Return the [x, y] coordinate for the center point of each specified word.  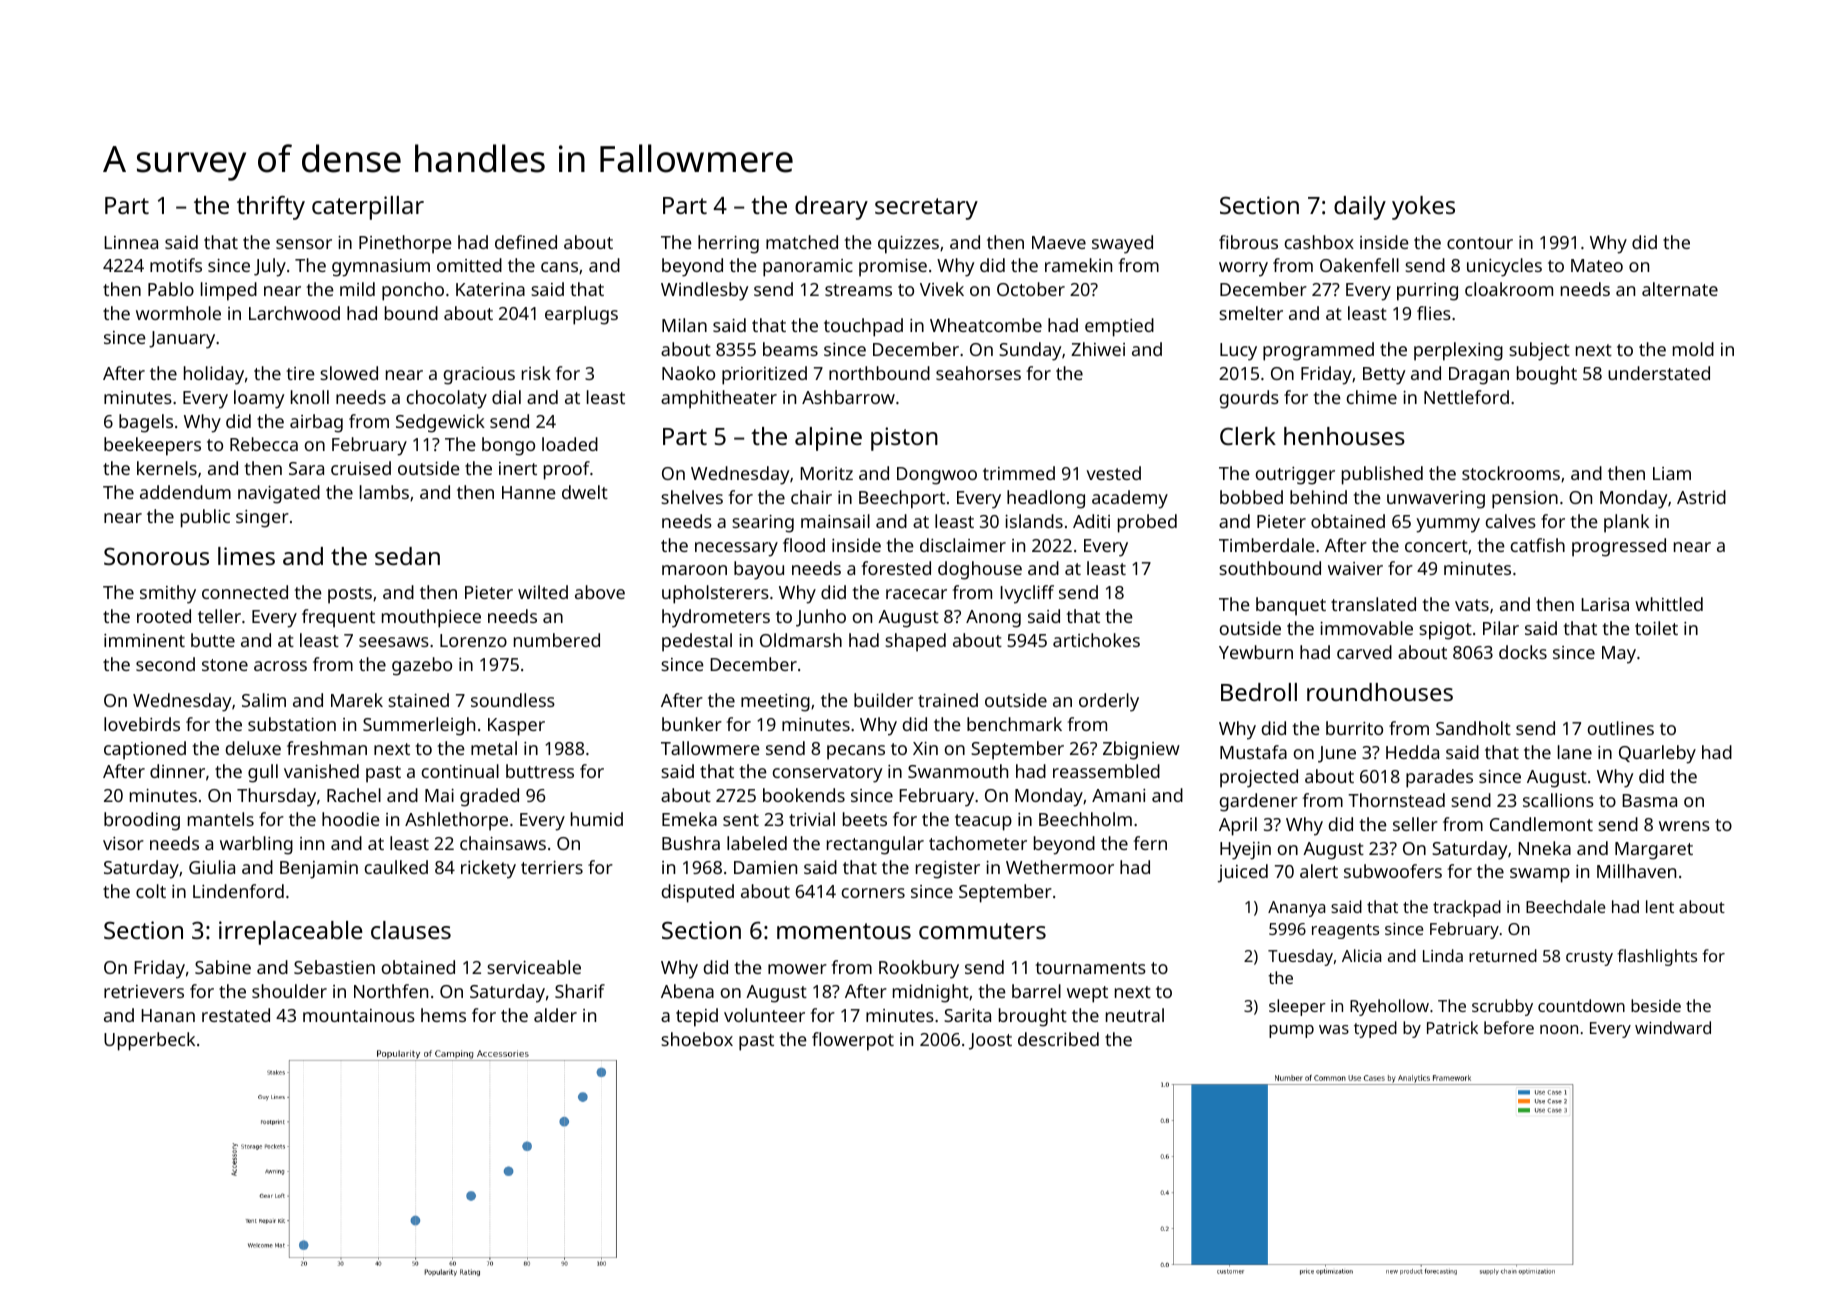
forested [896, 568]
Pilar [1501, 628]
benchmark [1014, 724]
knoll [310, 397]
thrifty [271, 208]
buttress [540, 771]
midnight [931, 993]
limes [246, 556]
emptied [1119, 327]
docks [1523, 652]
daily [1360, 208]
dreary [831, 208]
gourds [1249, 399]
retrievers [144, 991]
